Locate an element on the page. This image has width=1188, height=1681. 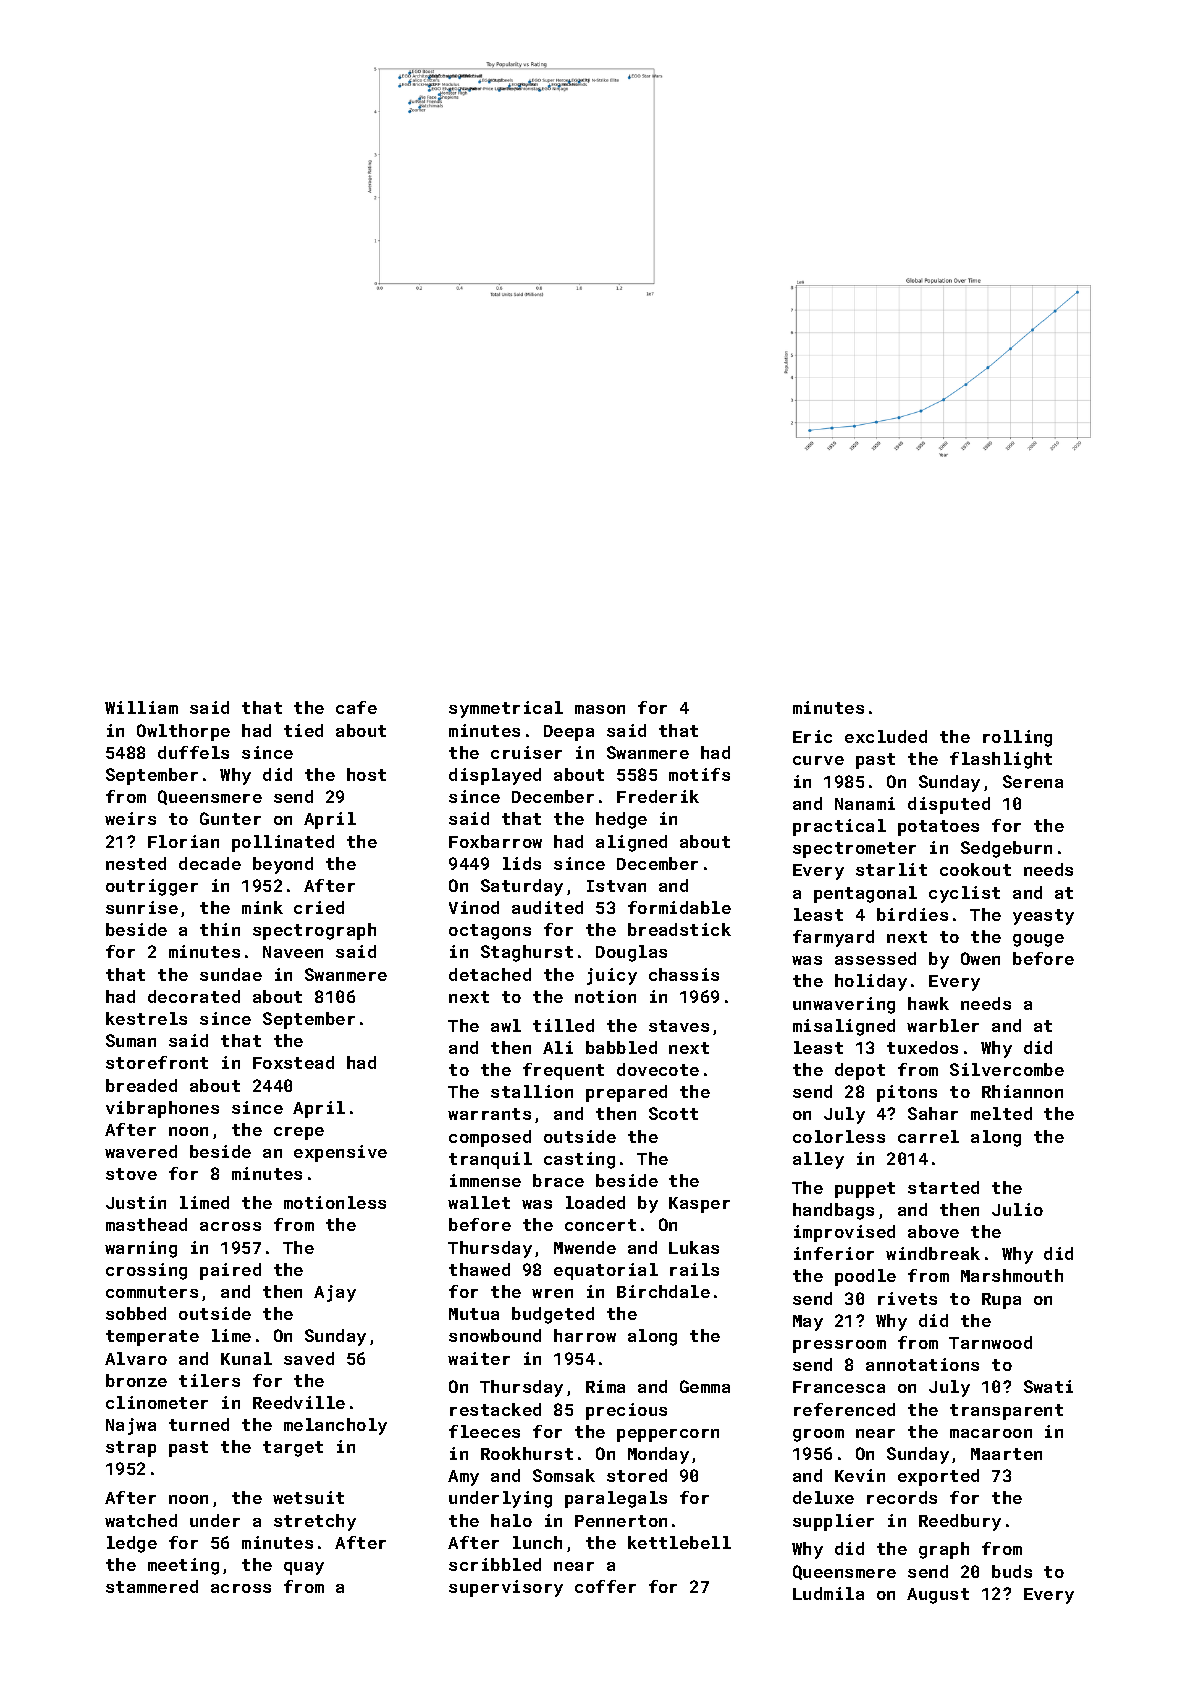
strap is located at coordinates (131, 1449).
